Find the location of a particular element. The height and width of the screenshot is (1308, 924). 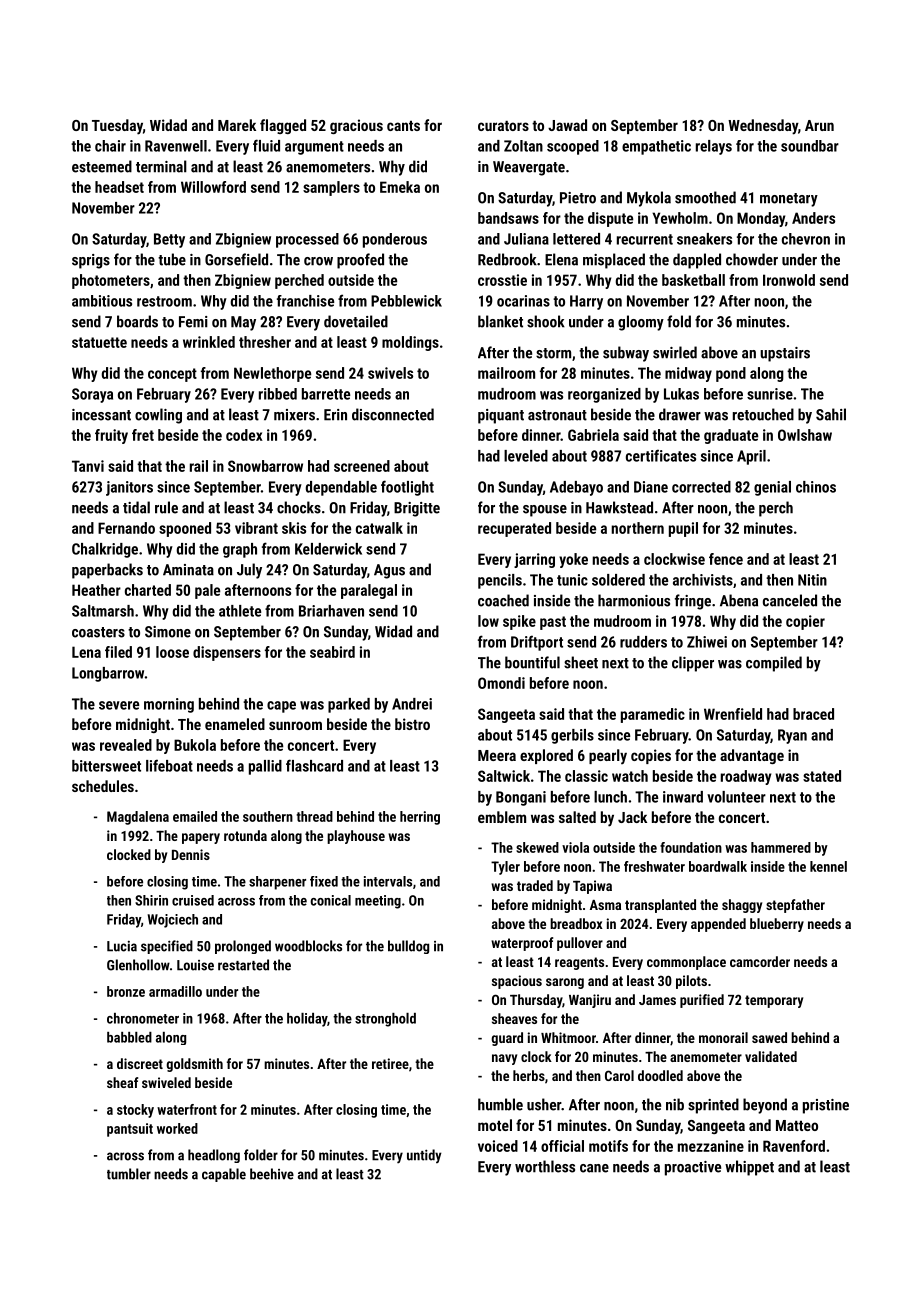

Andrei is located at coordinates (412, 704).
